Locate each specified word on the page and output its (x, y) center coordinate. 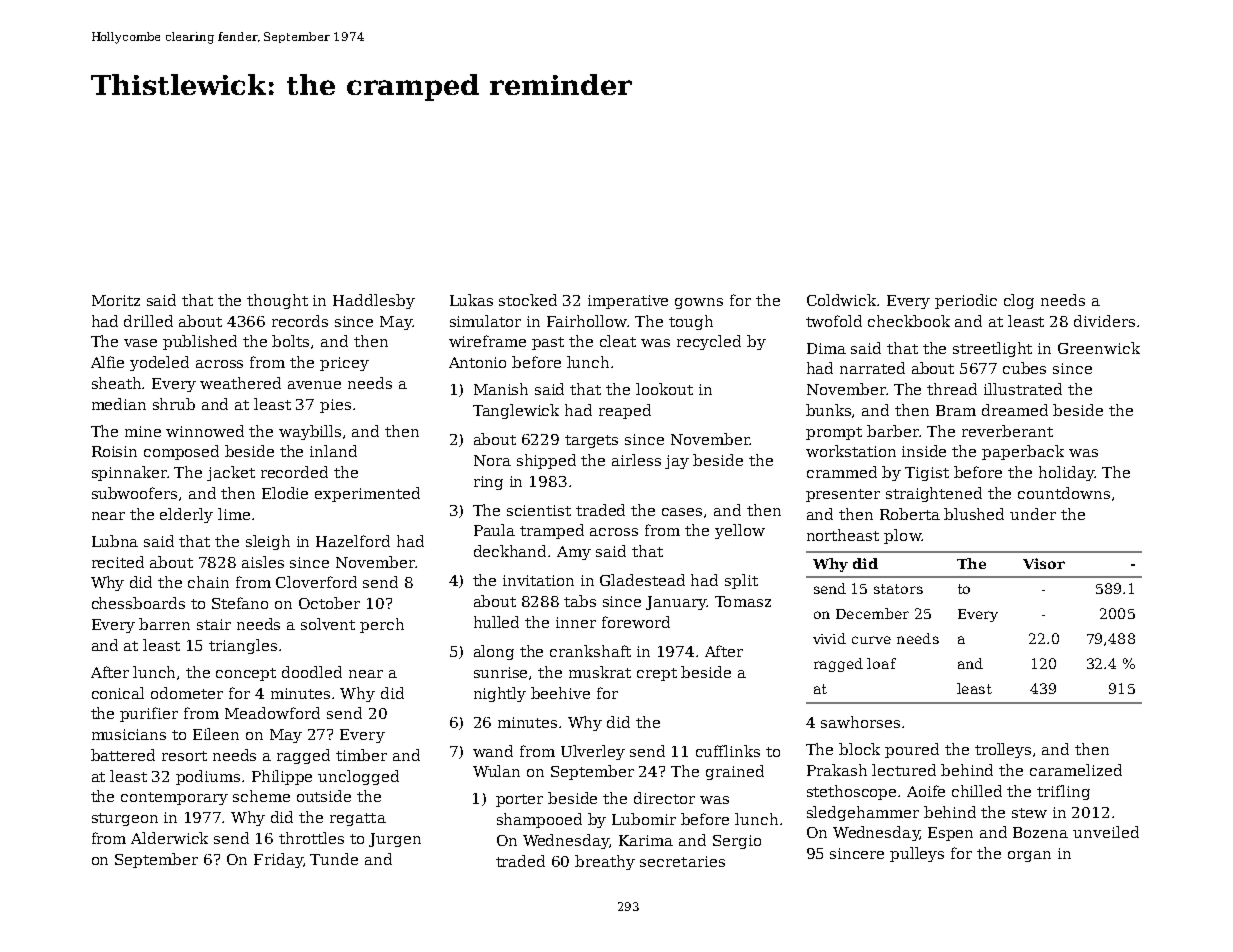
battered (123, 755)
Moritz (116, 300)
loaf (881, 663)
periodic (966, 301)
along (494, 652)
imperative (628, 302)
